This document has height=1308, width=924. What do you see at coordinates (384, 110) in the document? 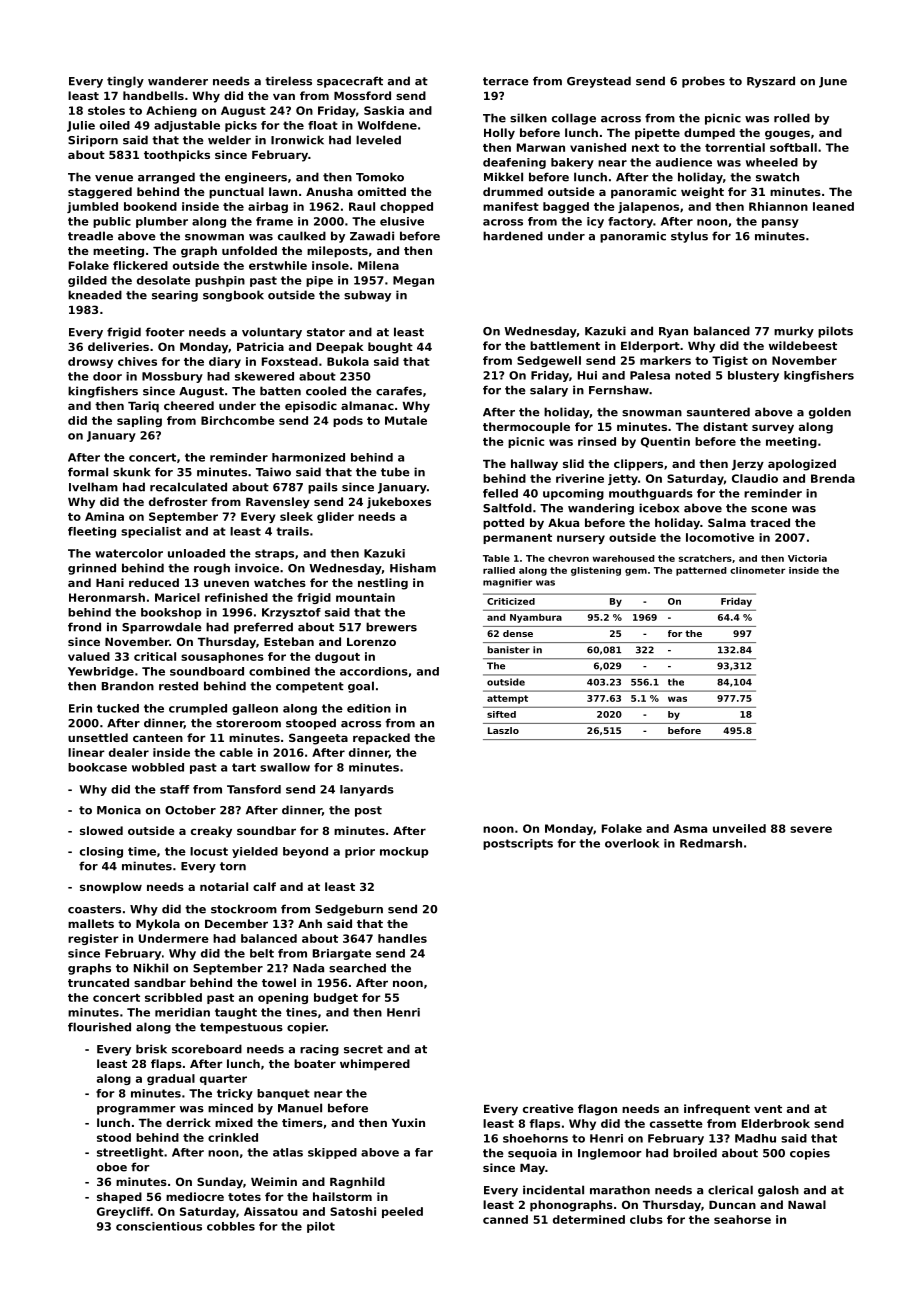
I see `Saskia` at bounding box center [384, 110].
